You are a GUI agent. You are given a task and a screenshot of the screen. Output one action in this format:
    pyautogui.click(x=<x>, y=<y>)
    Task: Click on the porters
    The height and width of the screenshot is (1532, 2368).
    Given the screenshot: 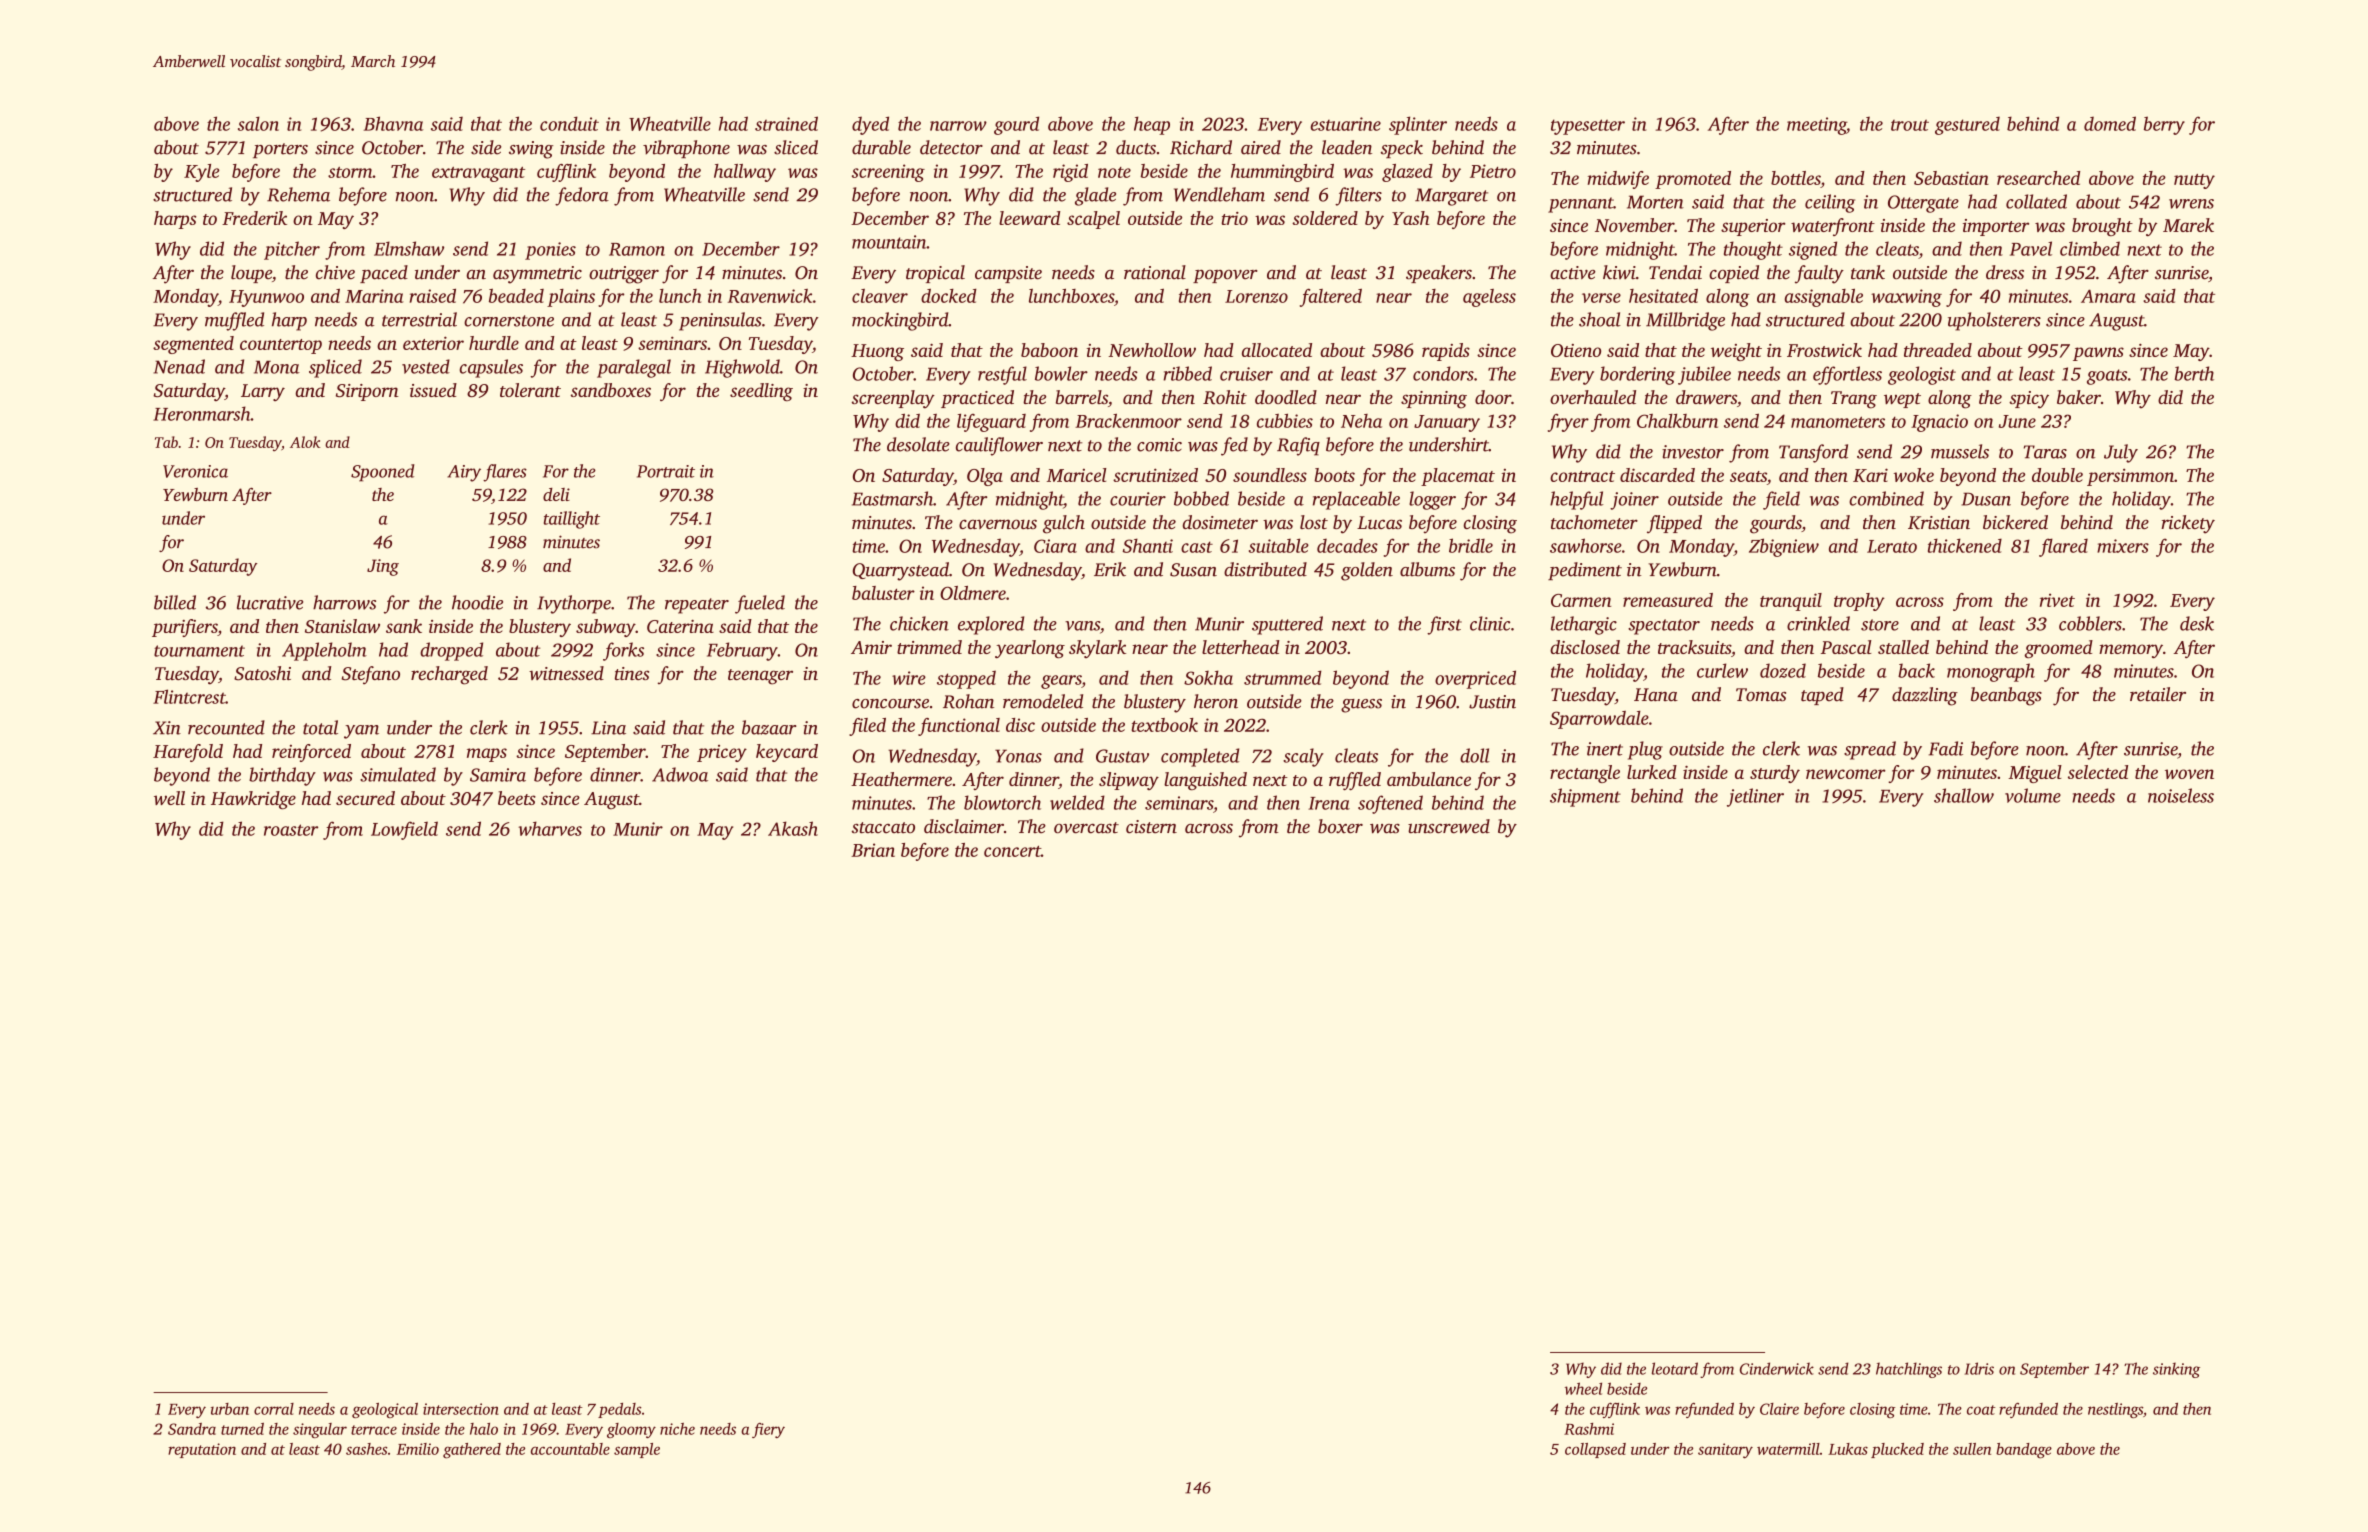 What is the action you would take?
    pyautogui.click(x=280, y=150)
